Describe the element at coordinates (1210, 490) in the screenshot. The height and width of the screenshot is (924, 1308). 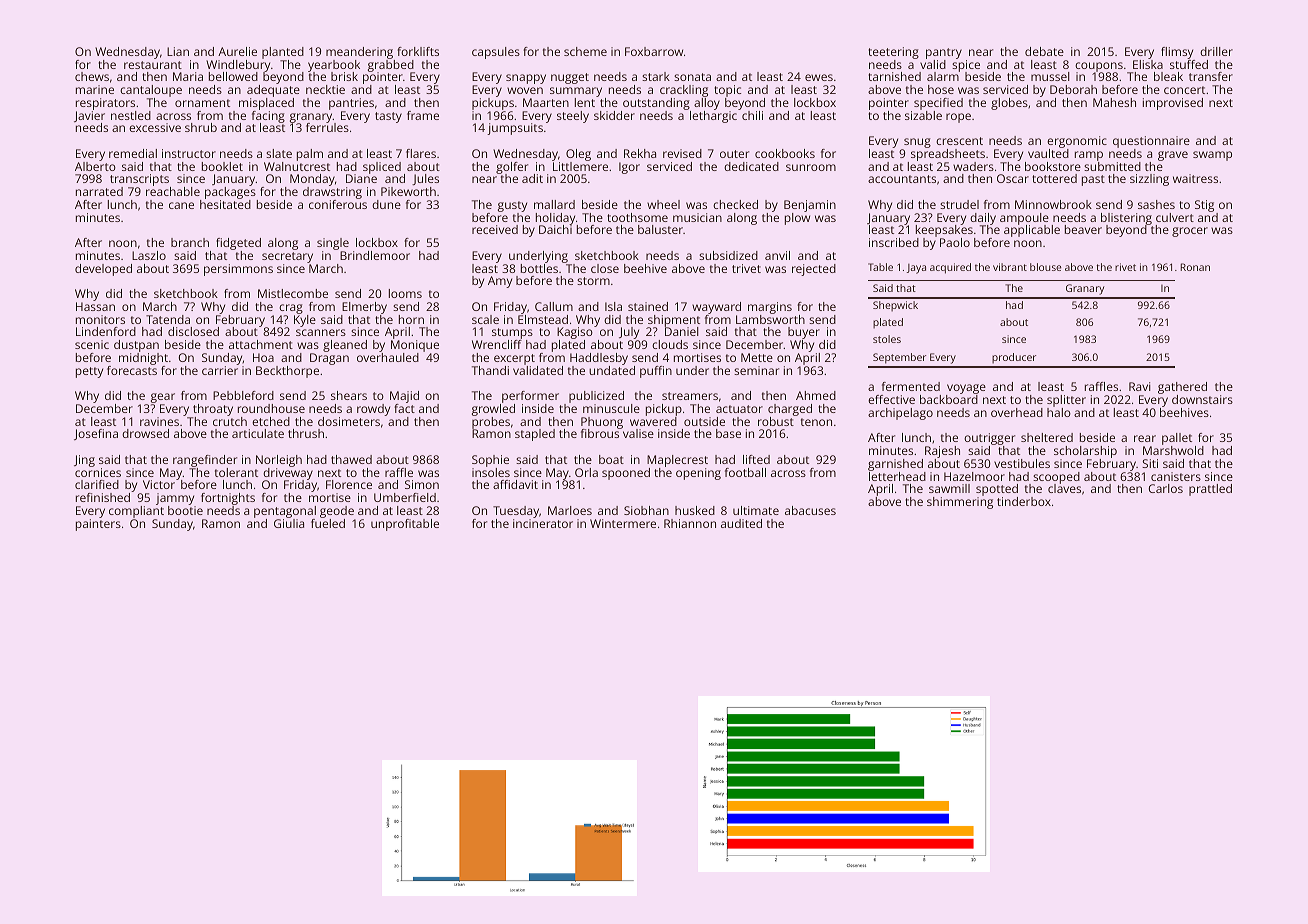
I see `prattled` at that location.
